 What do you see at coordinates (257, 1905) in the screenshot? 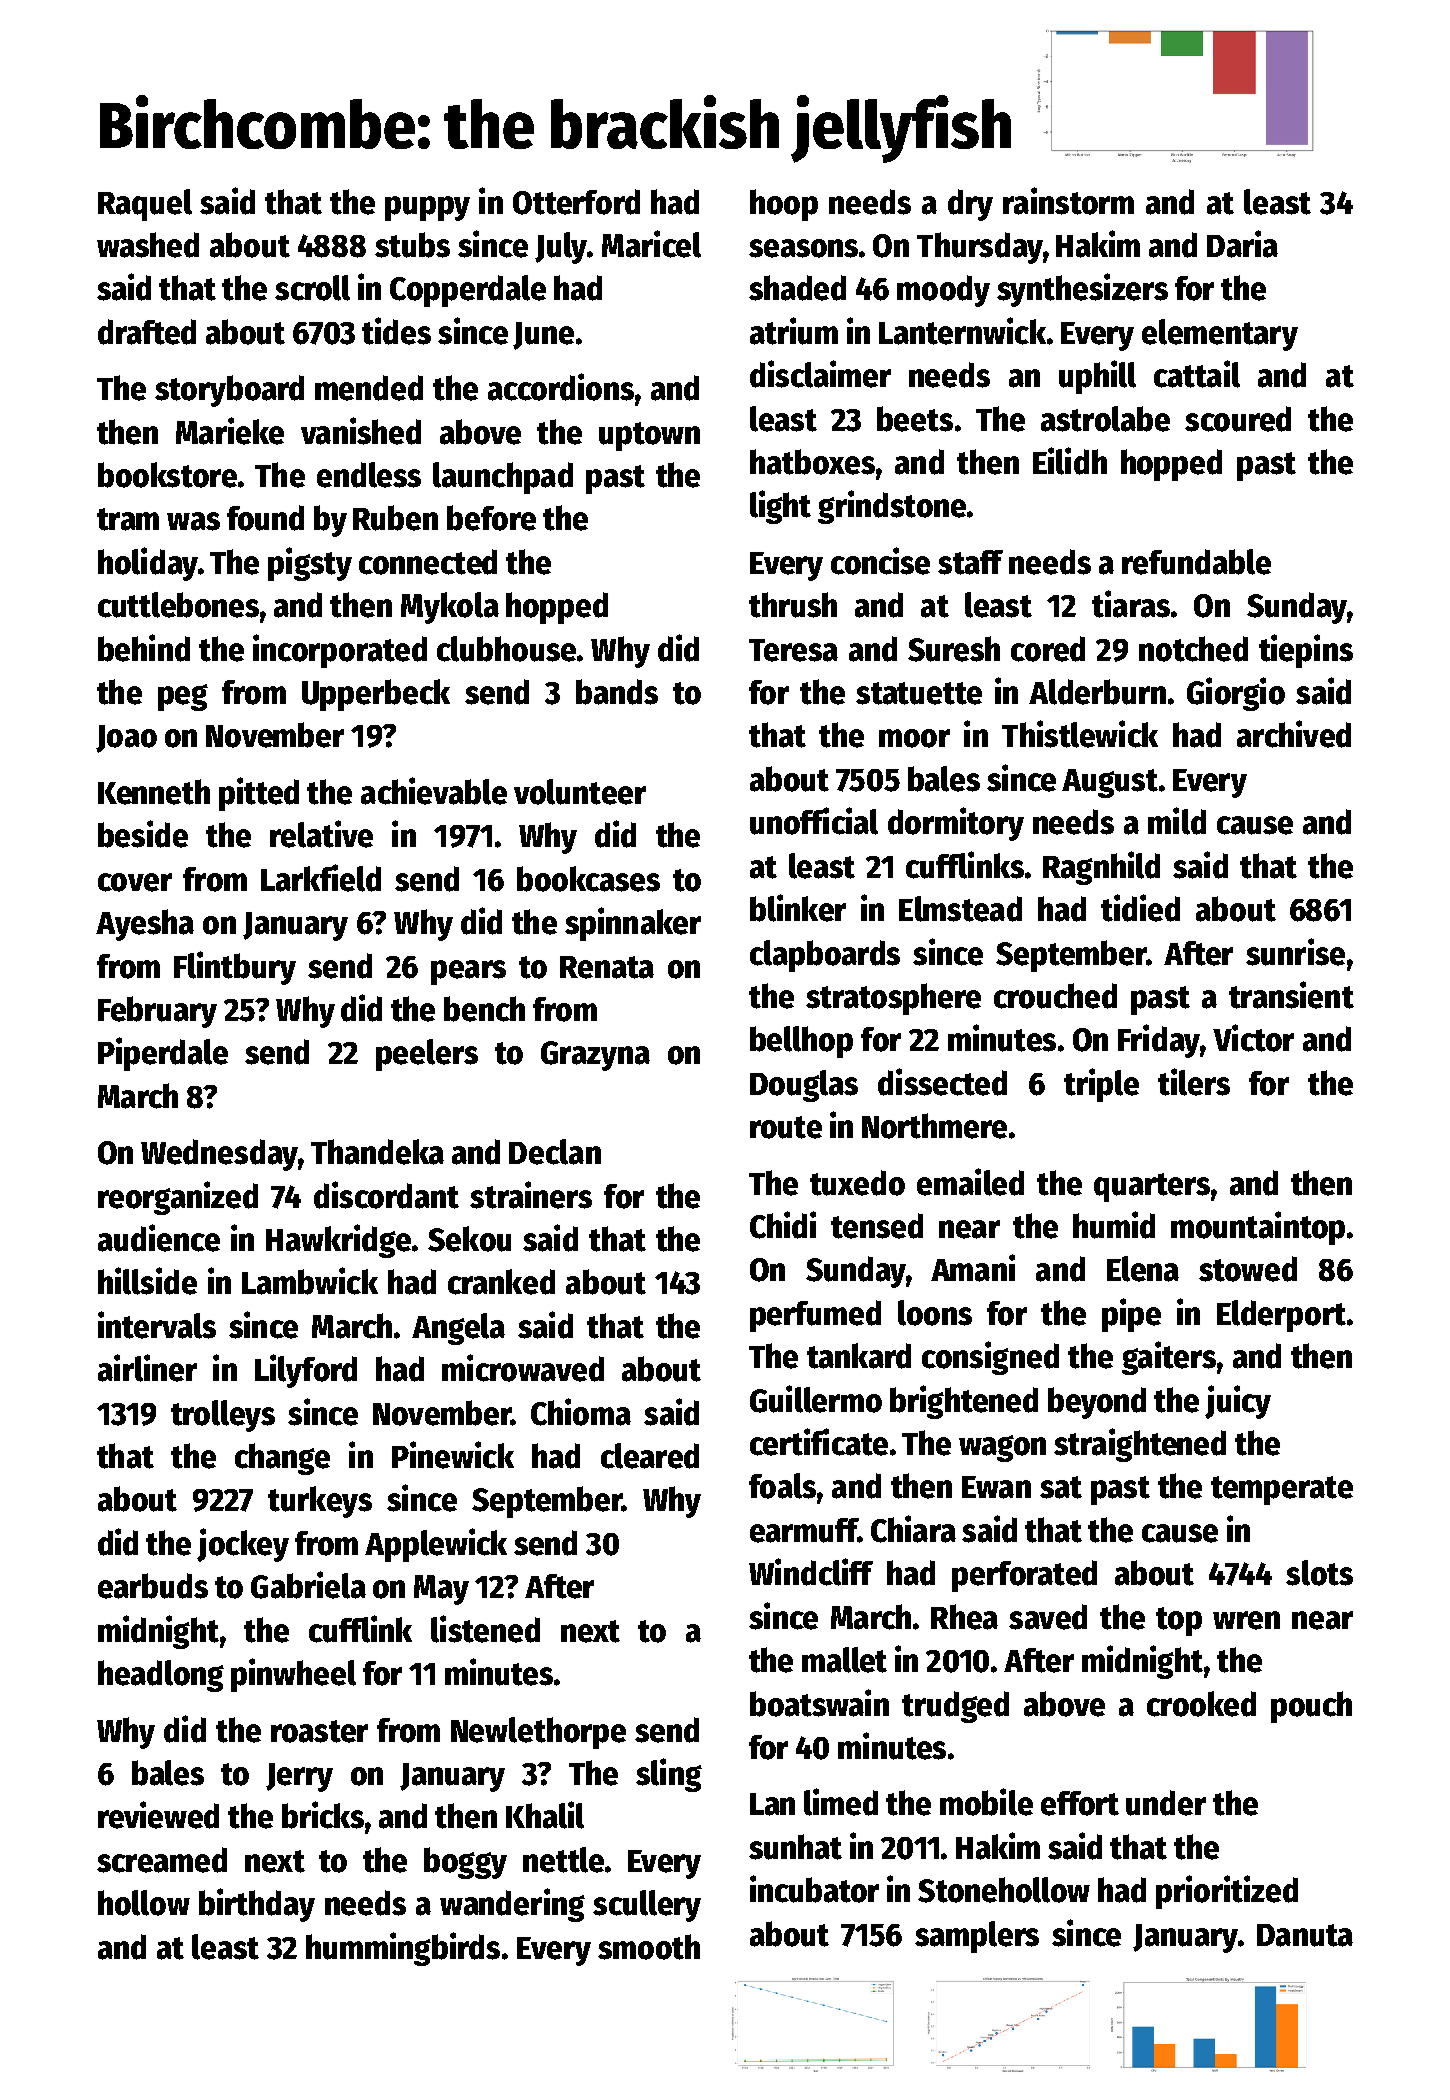
I see `birthday` at bounding box center [257, 1905].
